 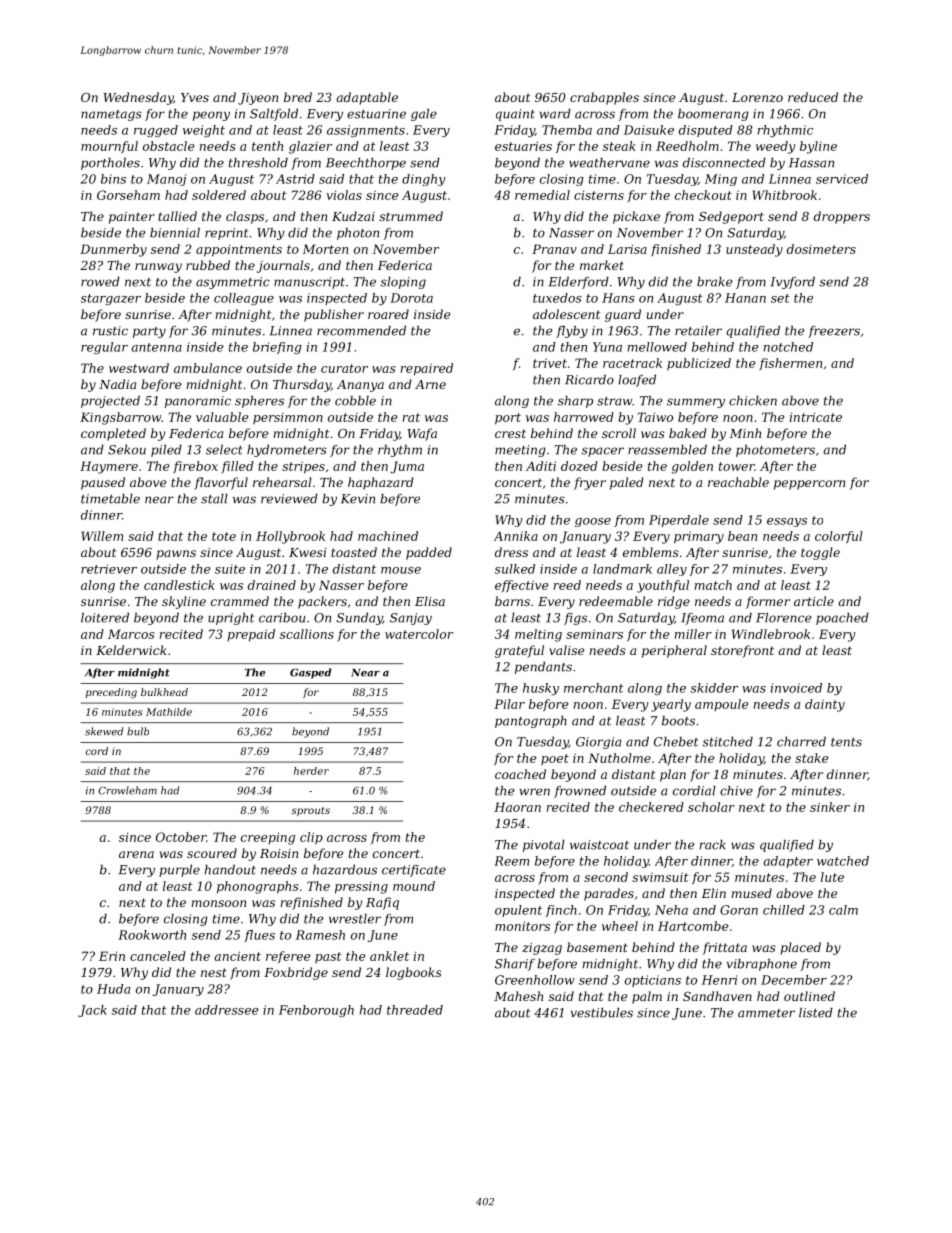 I want to click on sprouts, so click(x=310, y=811).
